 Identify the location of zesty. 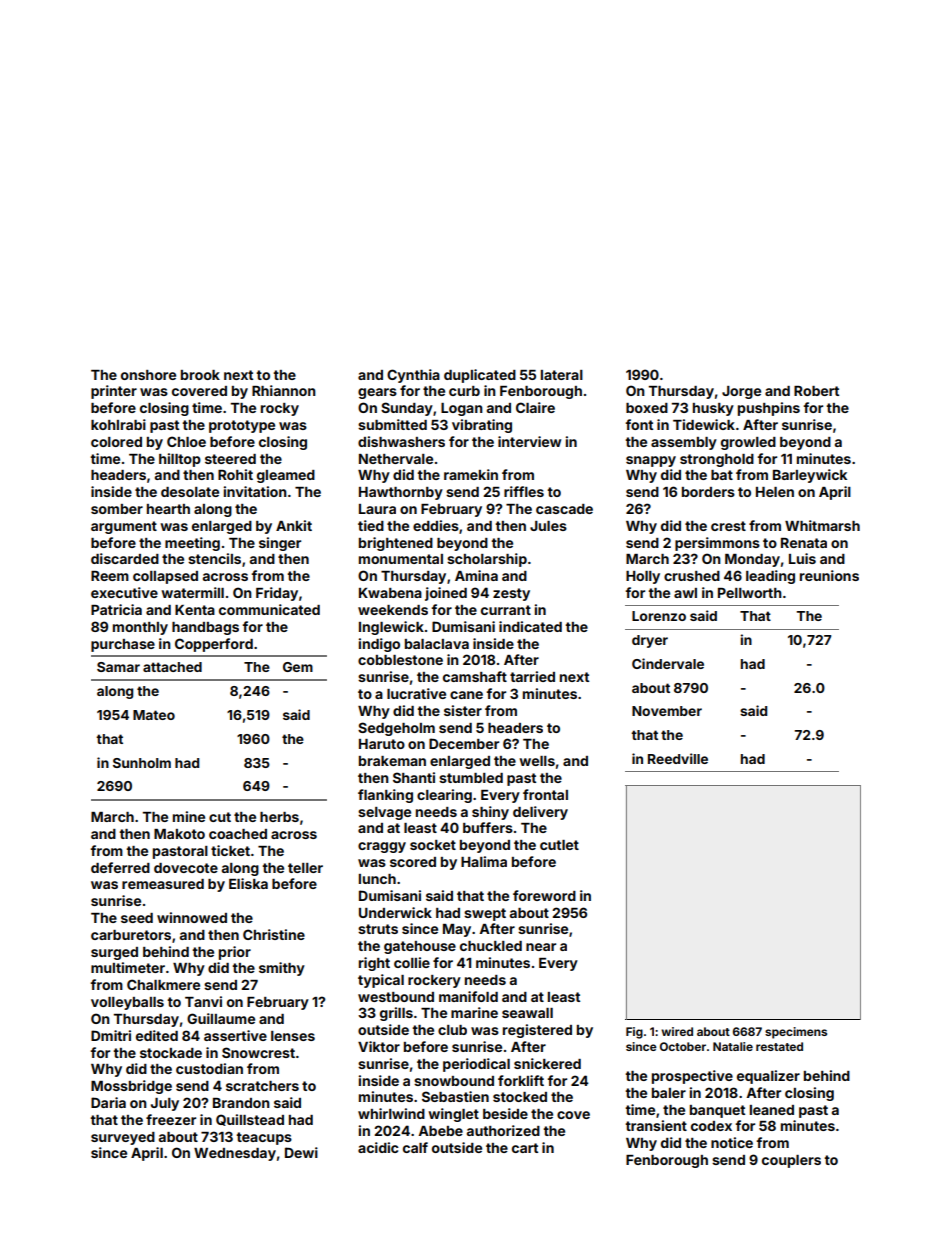
(511, 594).
